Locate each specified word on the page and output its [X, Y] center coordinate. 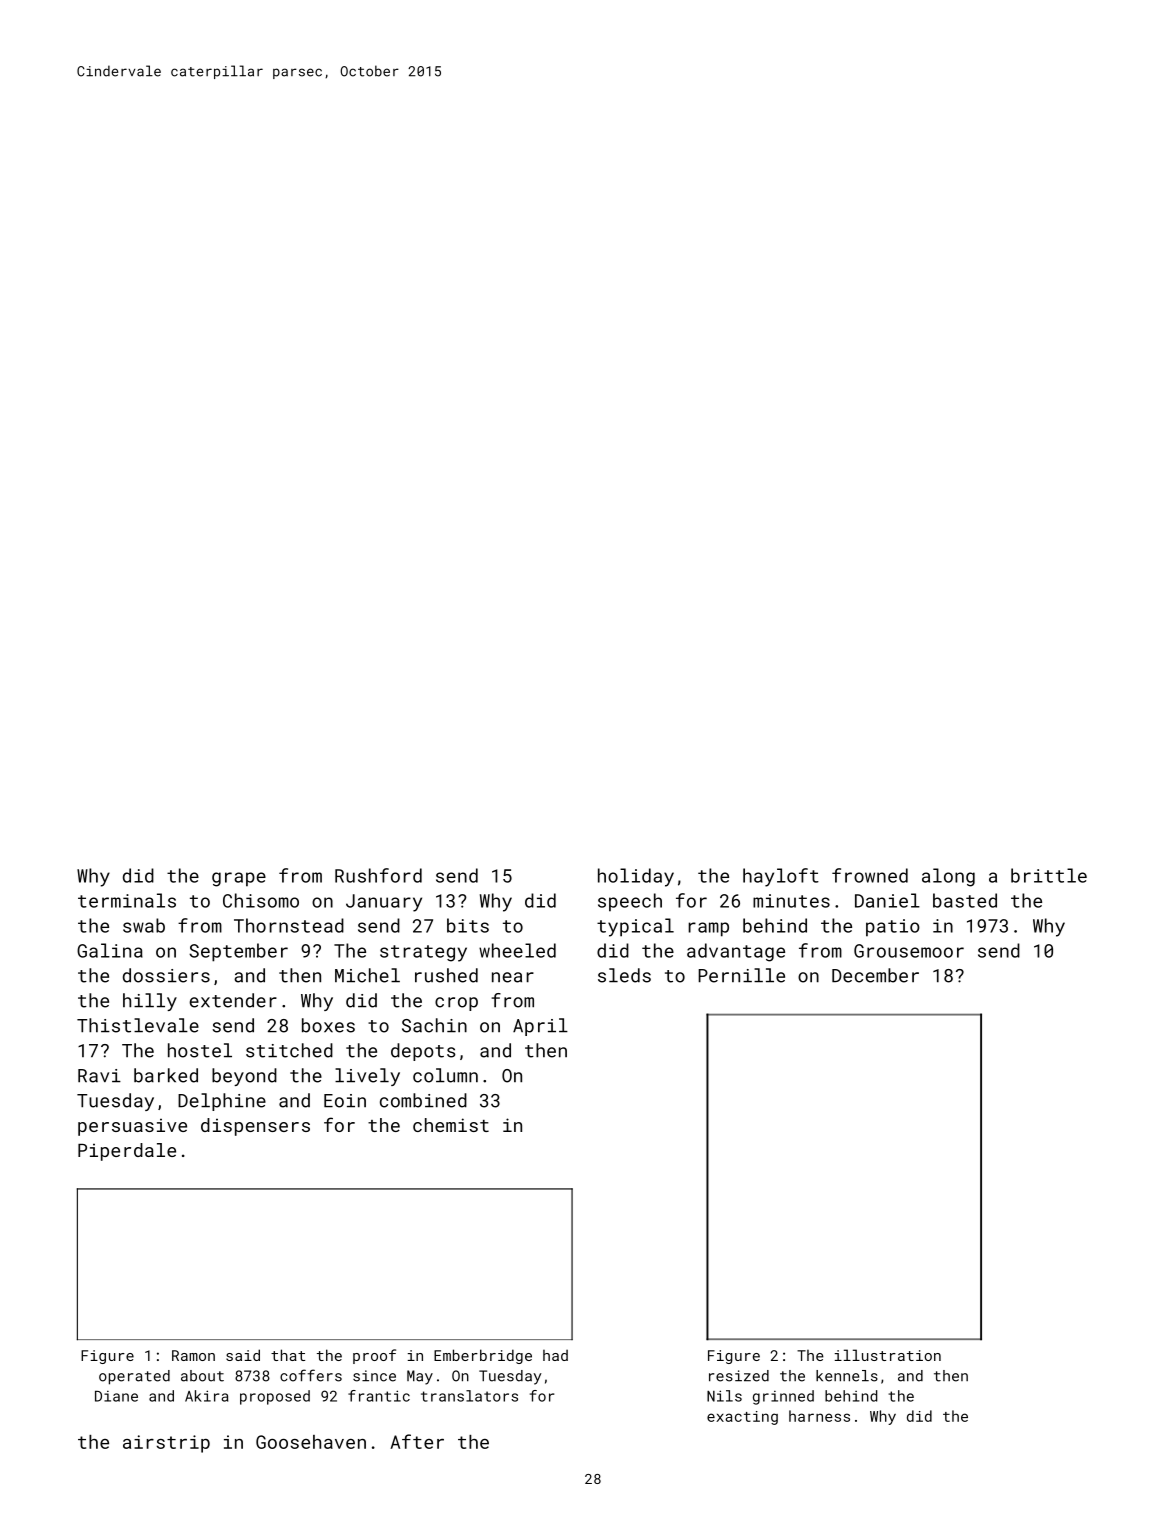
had [555, 1355]
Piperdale [127, 1152]
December [875, 975]
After [417, 1441]
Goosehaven [311, 1442]
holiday [636, 877]
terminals [127, 900]
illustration [888, 1355]
